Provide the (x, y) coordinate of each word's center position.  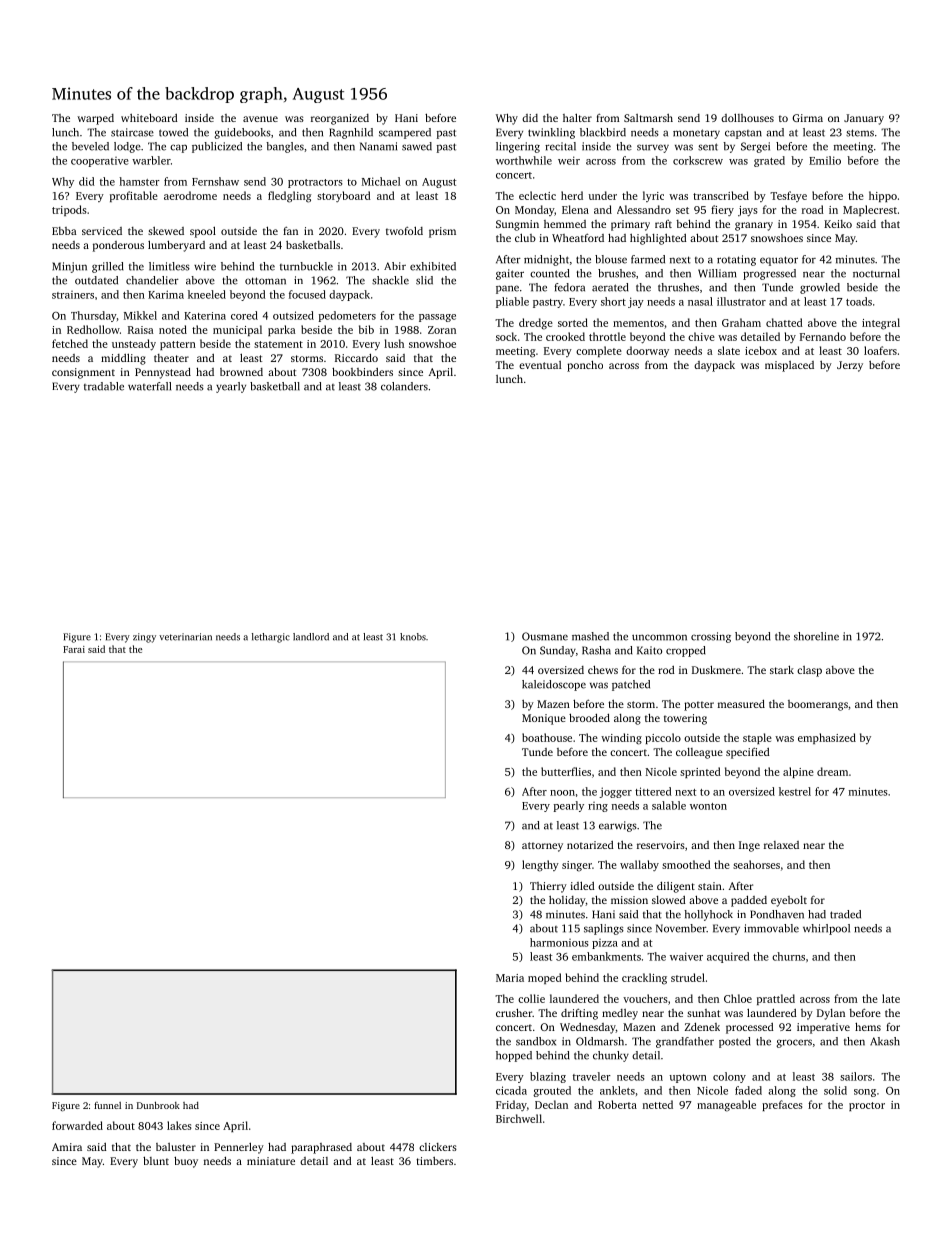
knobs (413, 637)
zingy (144, 638)
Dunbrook (158, 1105)
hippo (883, 196)
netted (658, 1104)
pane (507, 289)
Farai (74, 649)
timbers (434, 1161)
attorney (542, 847)
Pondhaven (777, 914)
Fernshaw (215, 181)
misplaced (789, 366)
